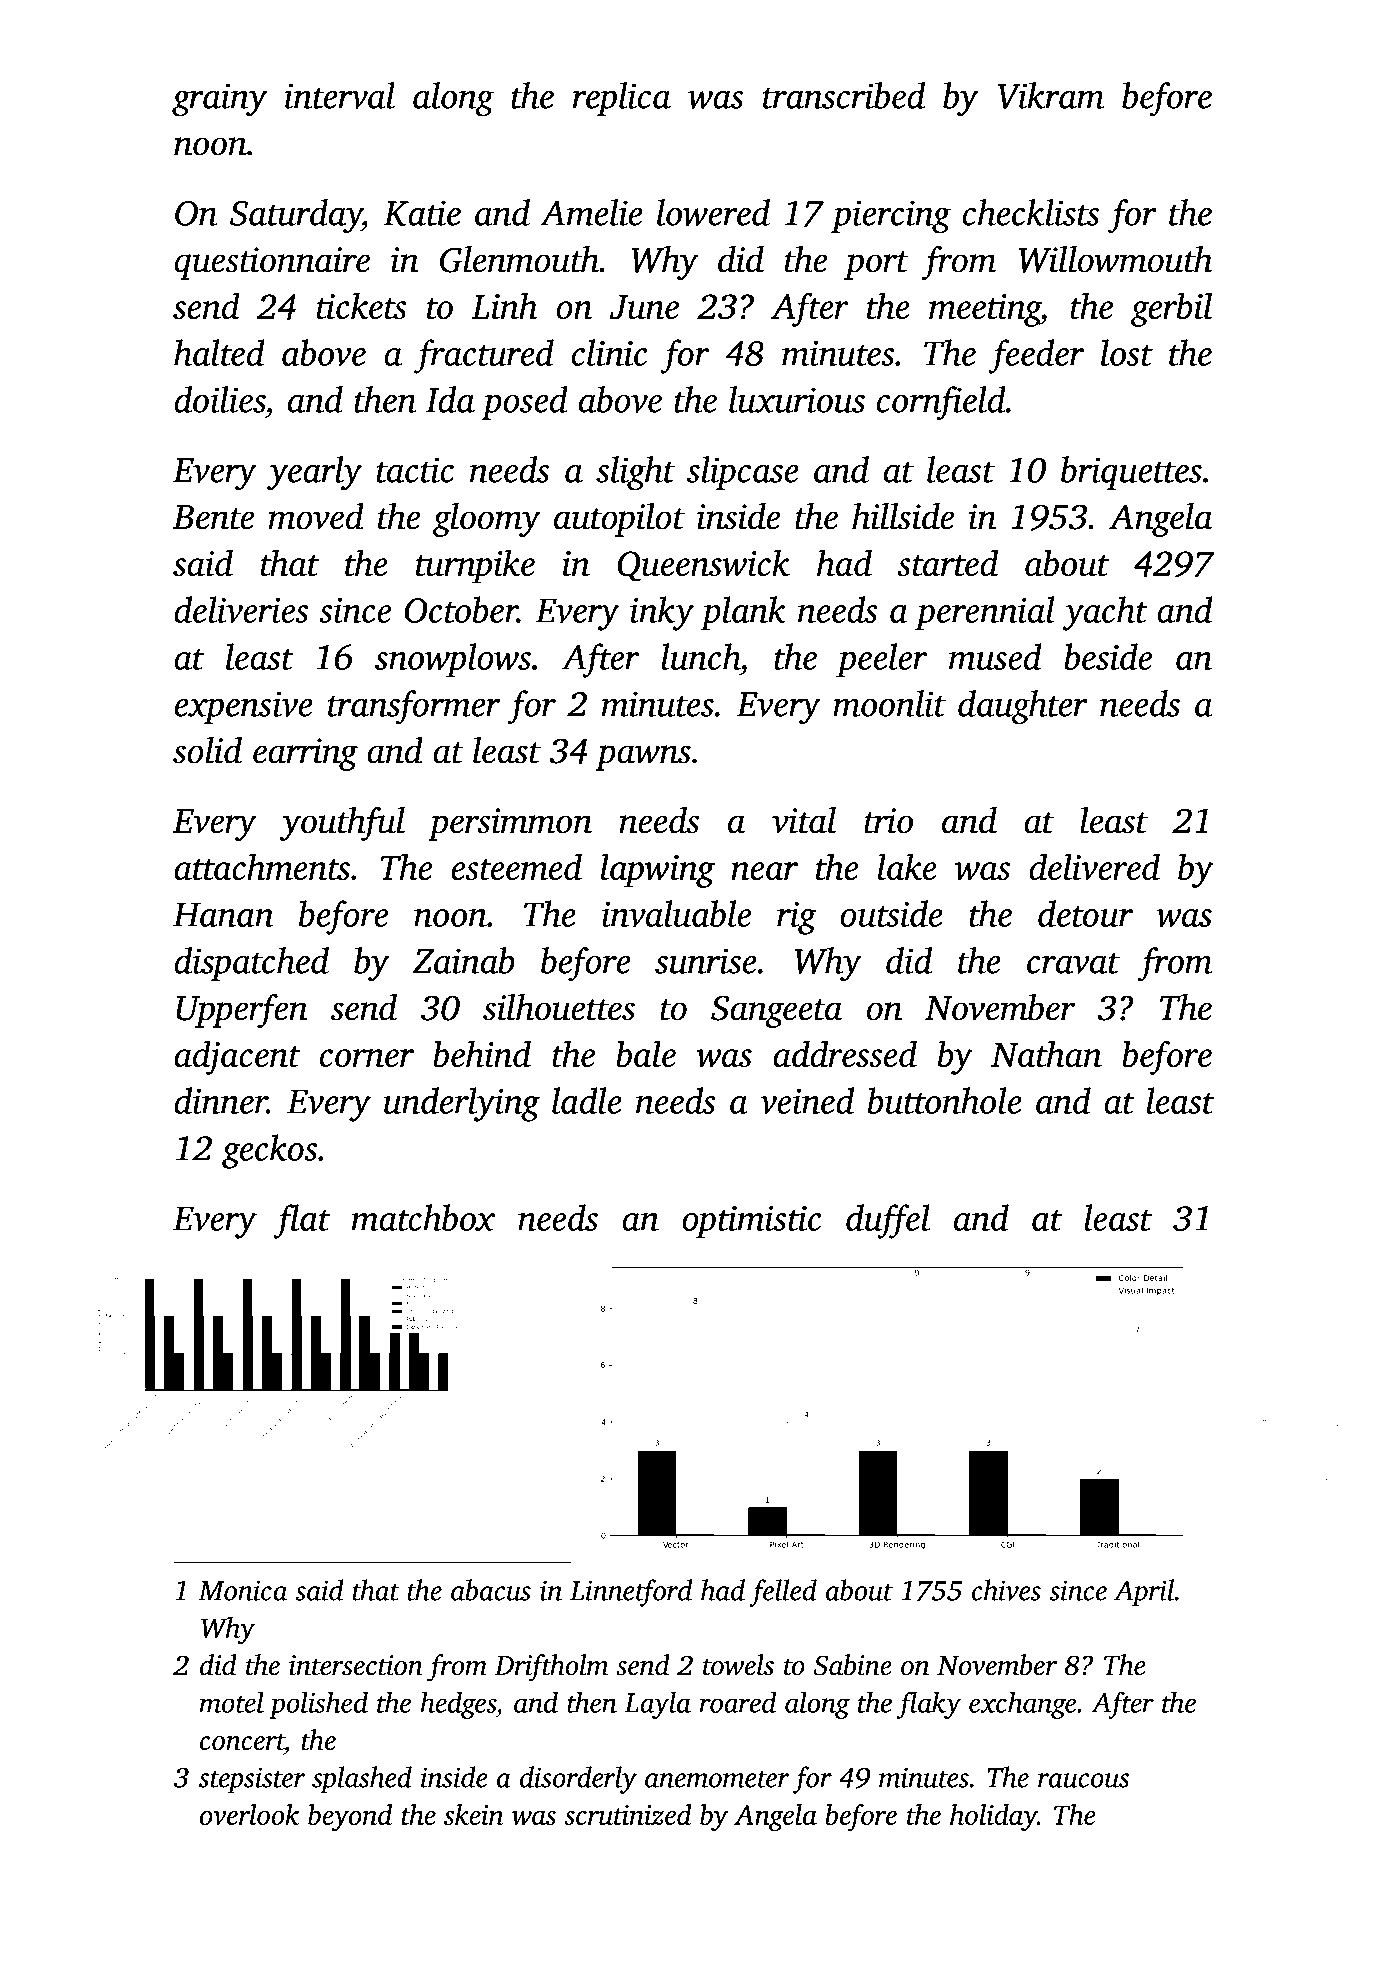 The width and height of the document is (1386, 1969). What do you see at coordinates (423, 1217) in the document?
I see `matchbox` at bounding box center [423, 1217].
